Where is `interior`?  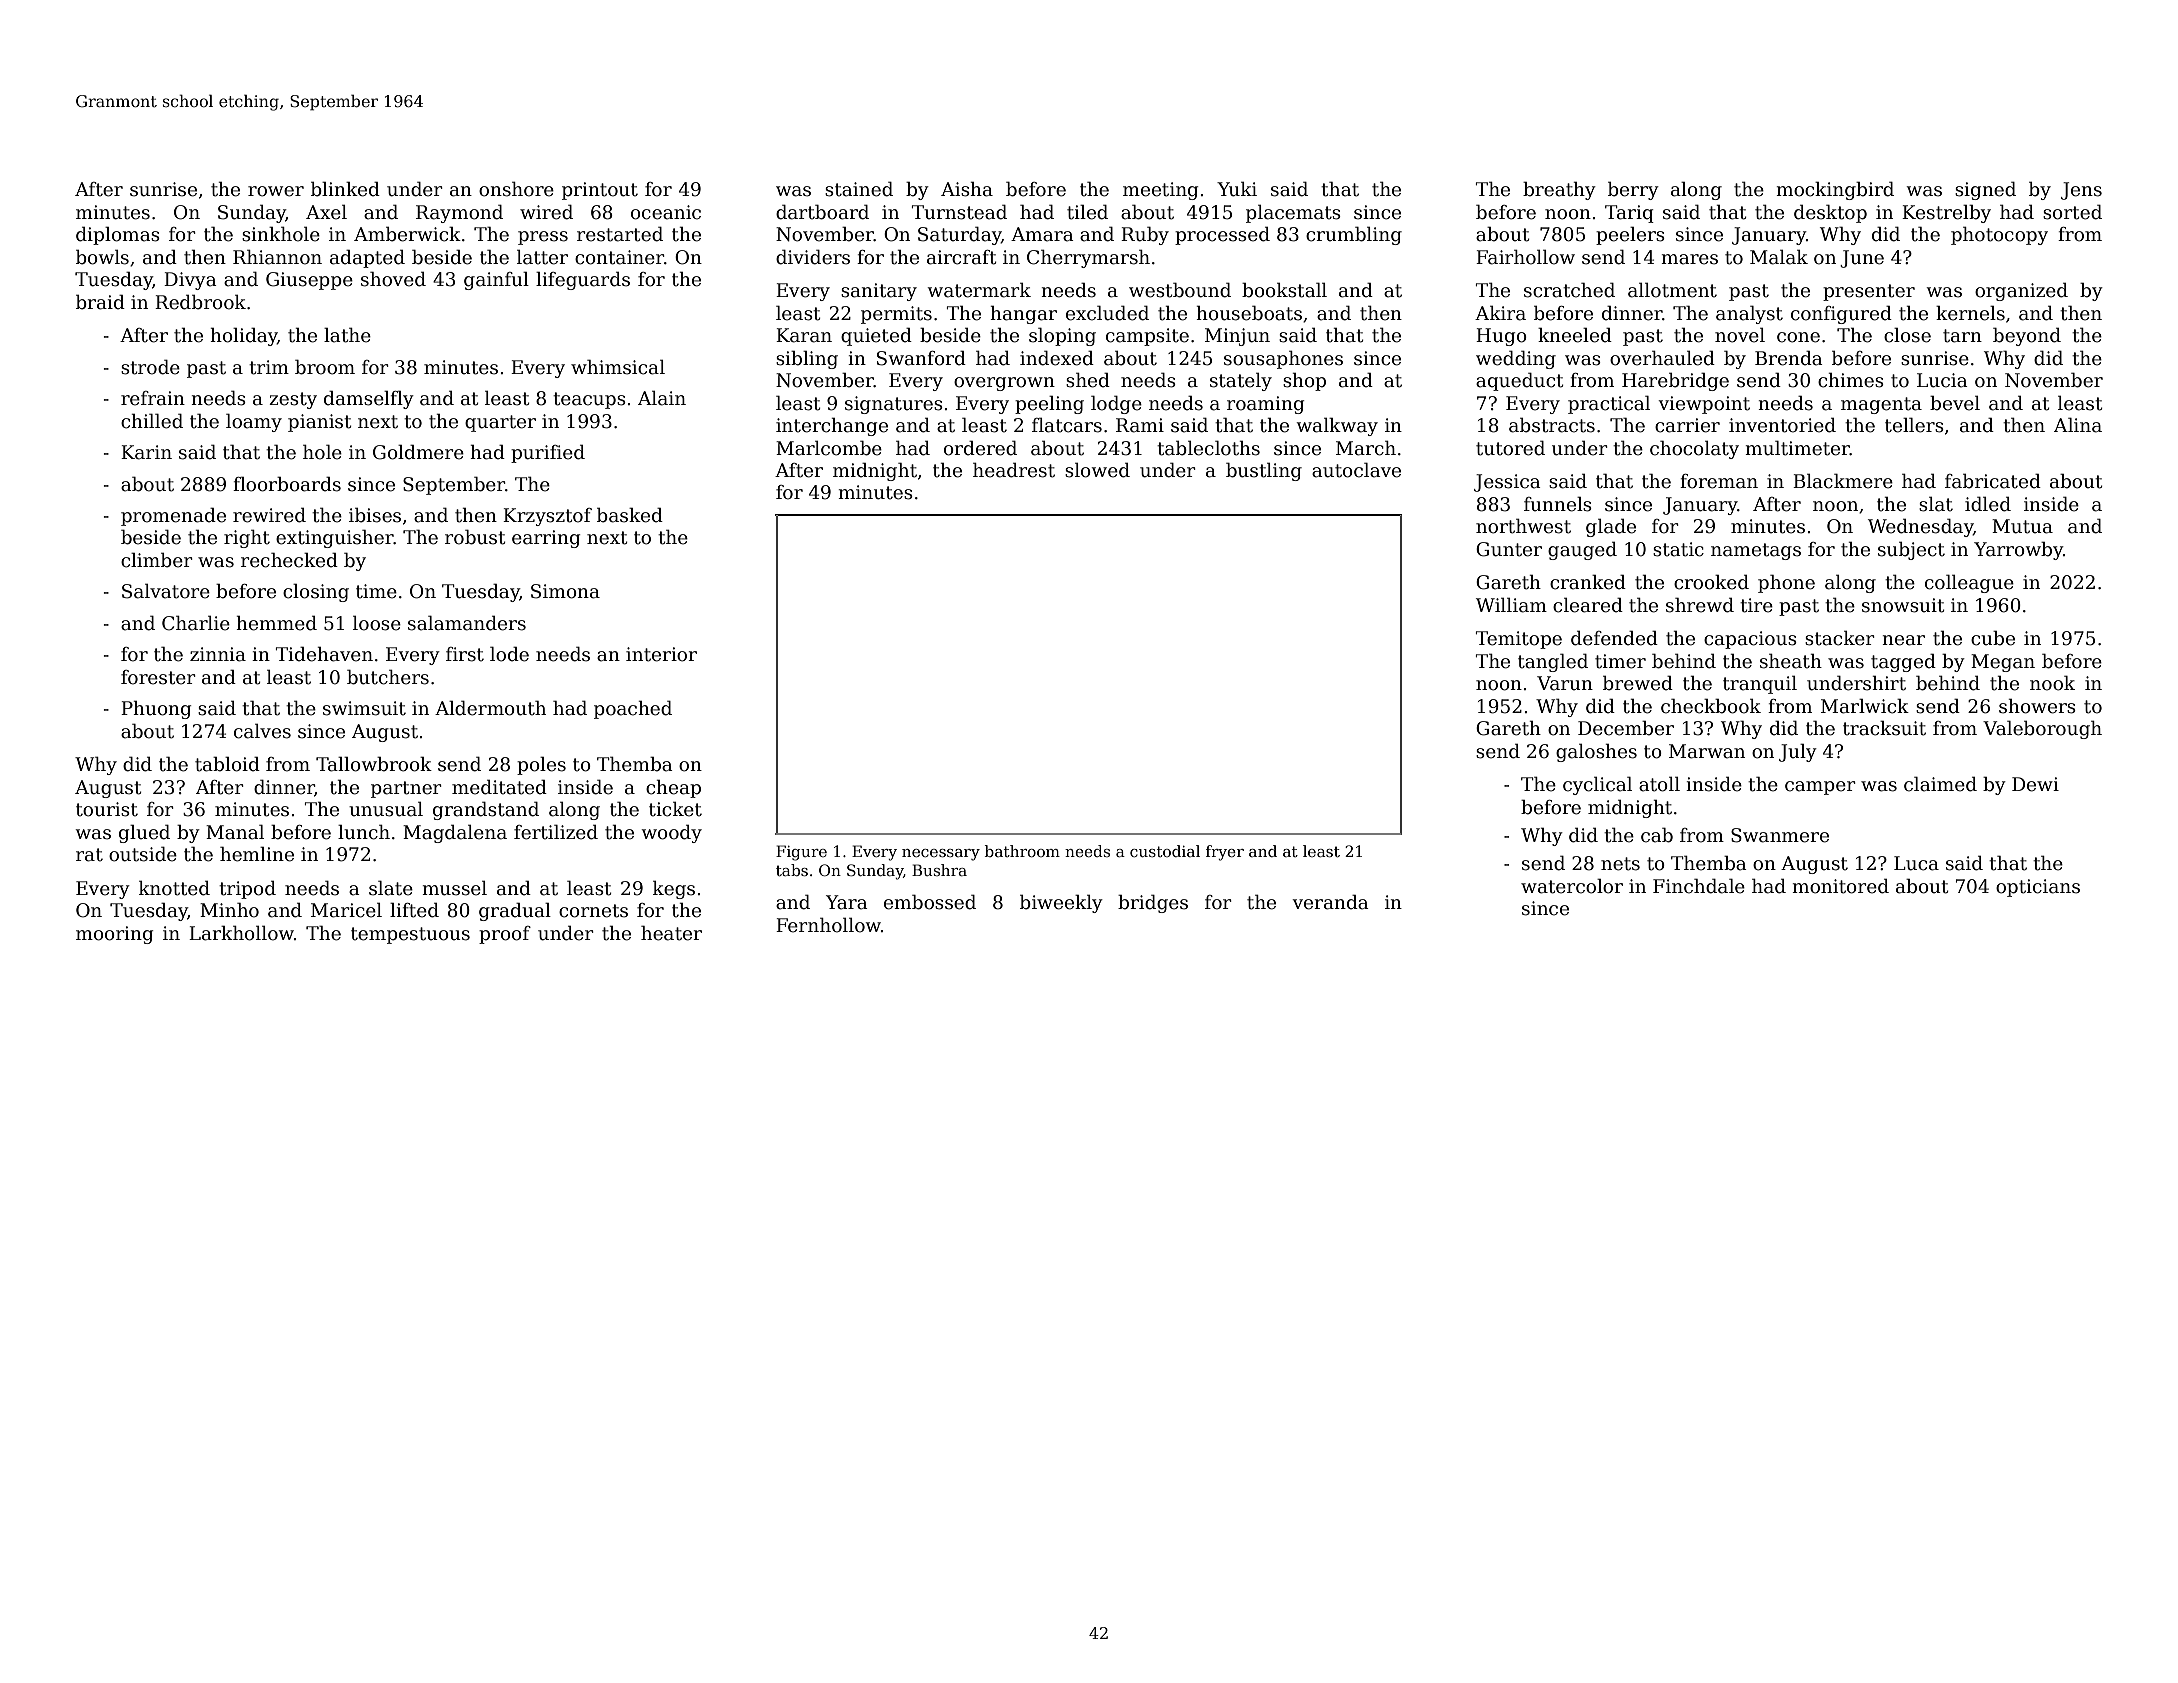 interior is located at coordinates (661, 654).
